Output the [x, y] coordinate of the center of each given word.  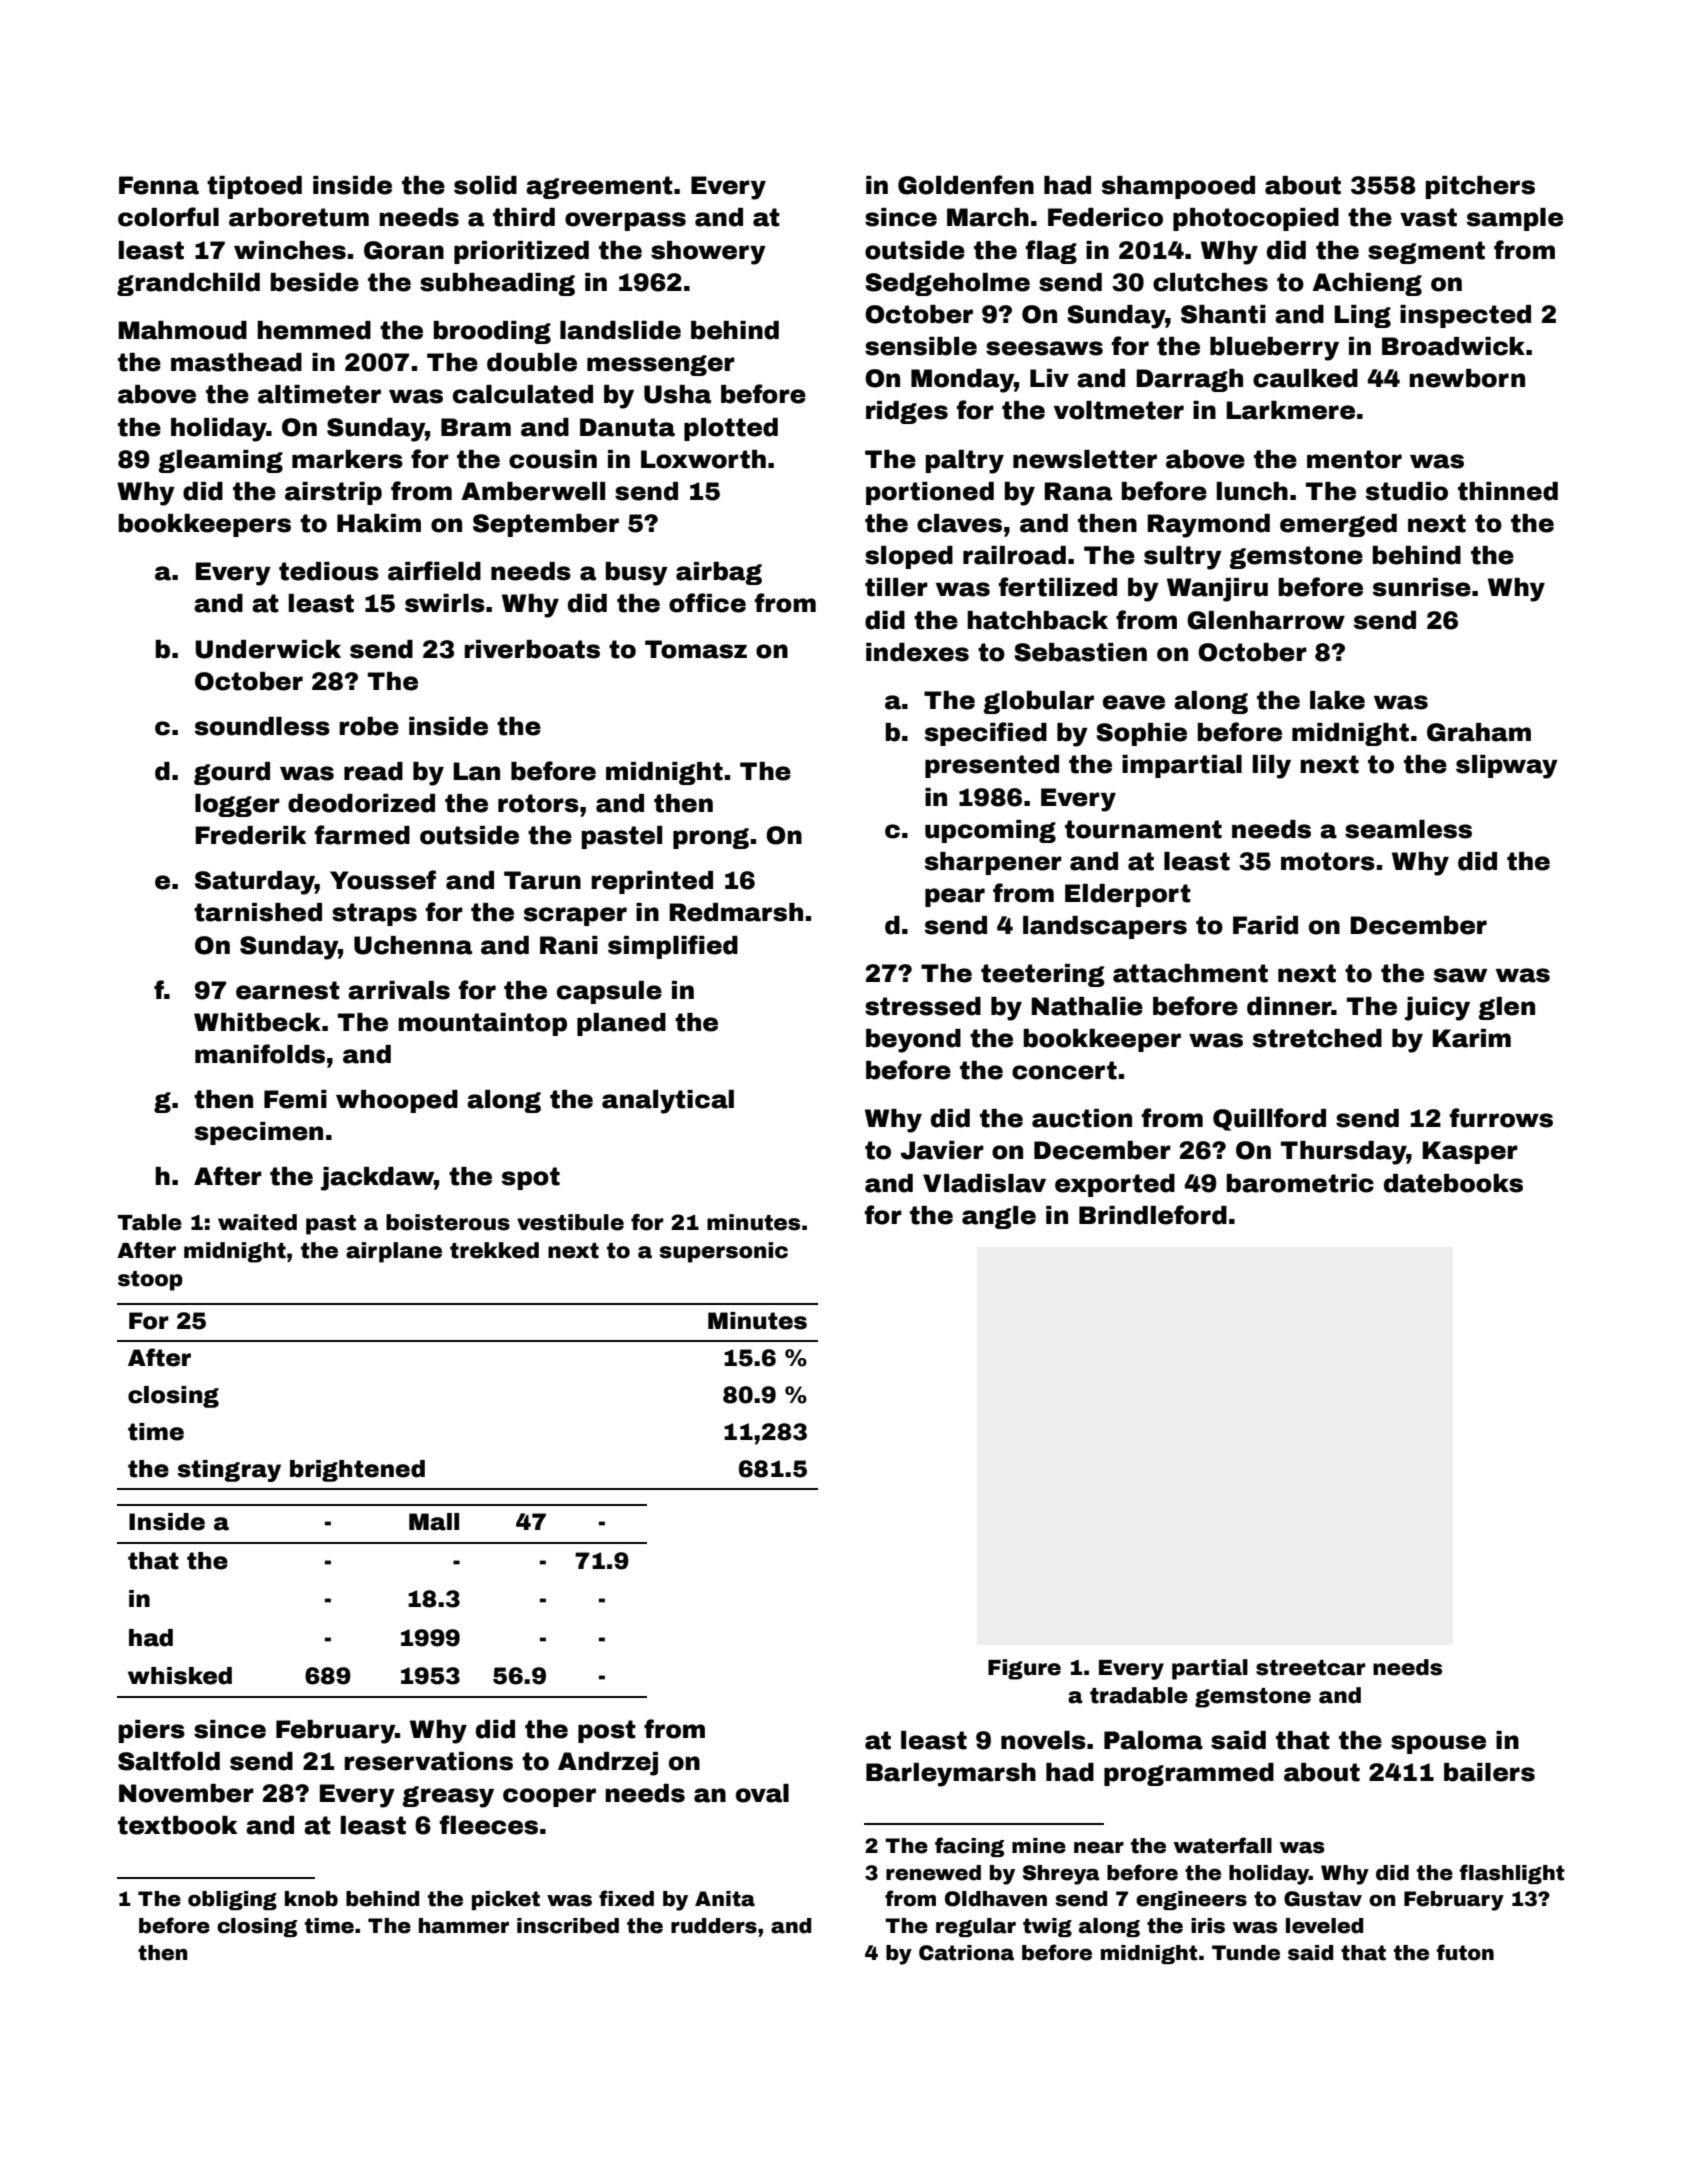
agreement [599, 187]
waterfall [1223, 1845]
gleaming [220, 461]
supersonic [724, 1252]
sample [1515, 219]
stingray [229, 1471]
